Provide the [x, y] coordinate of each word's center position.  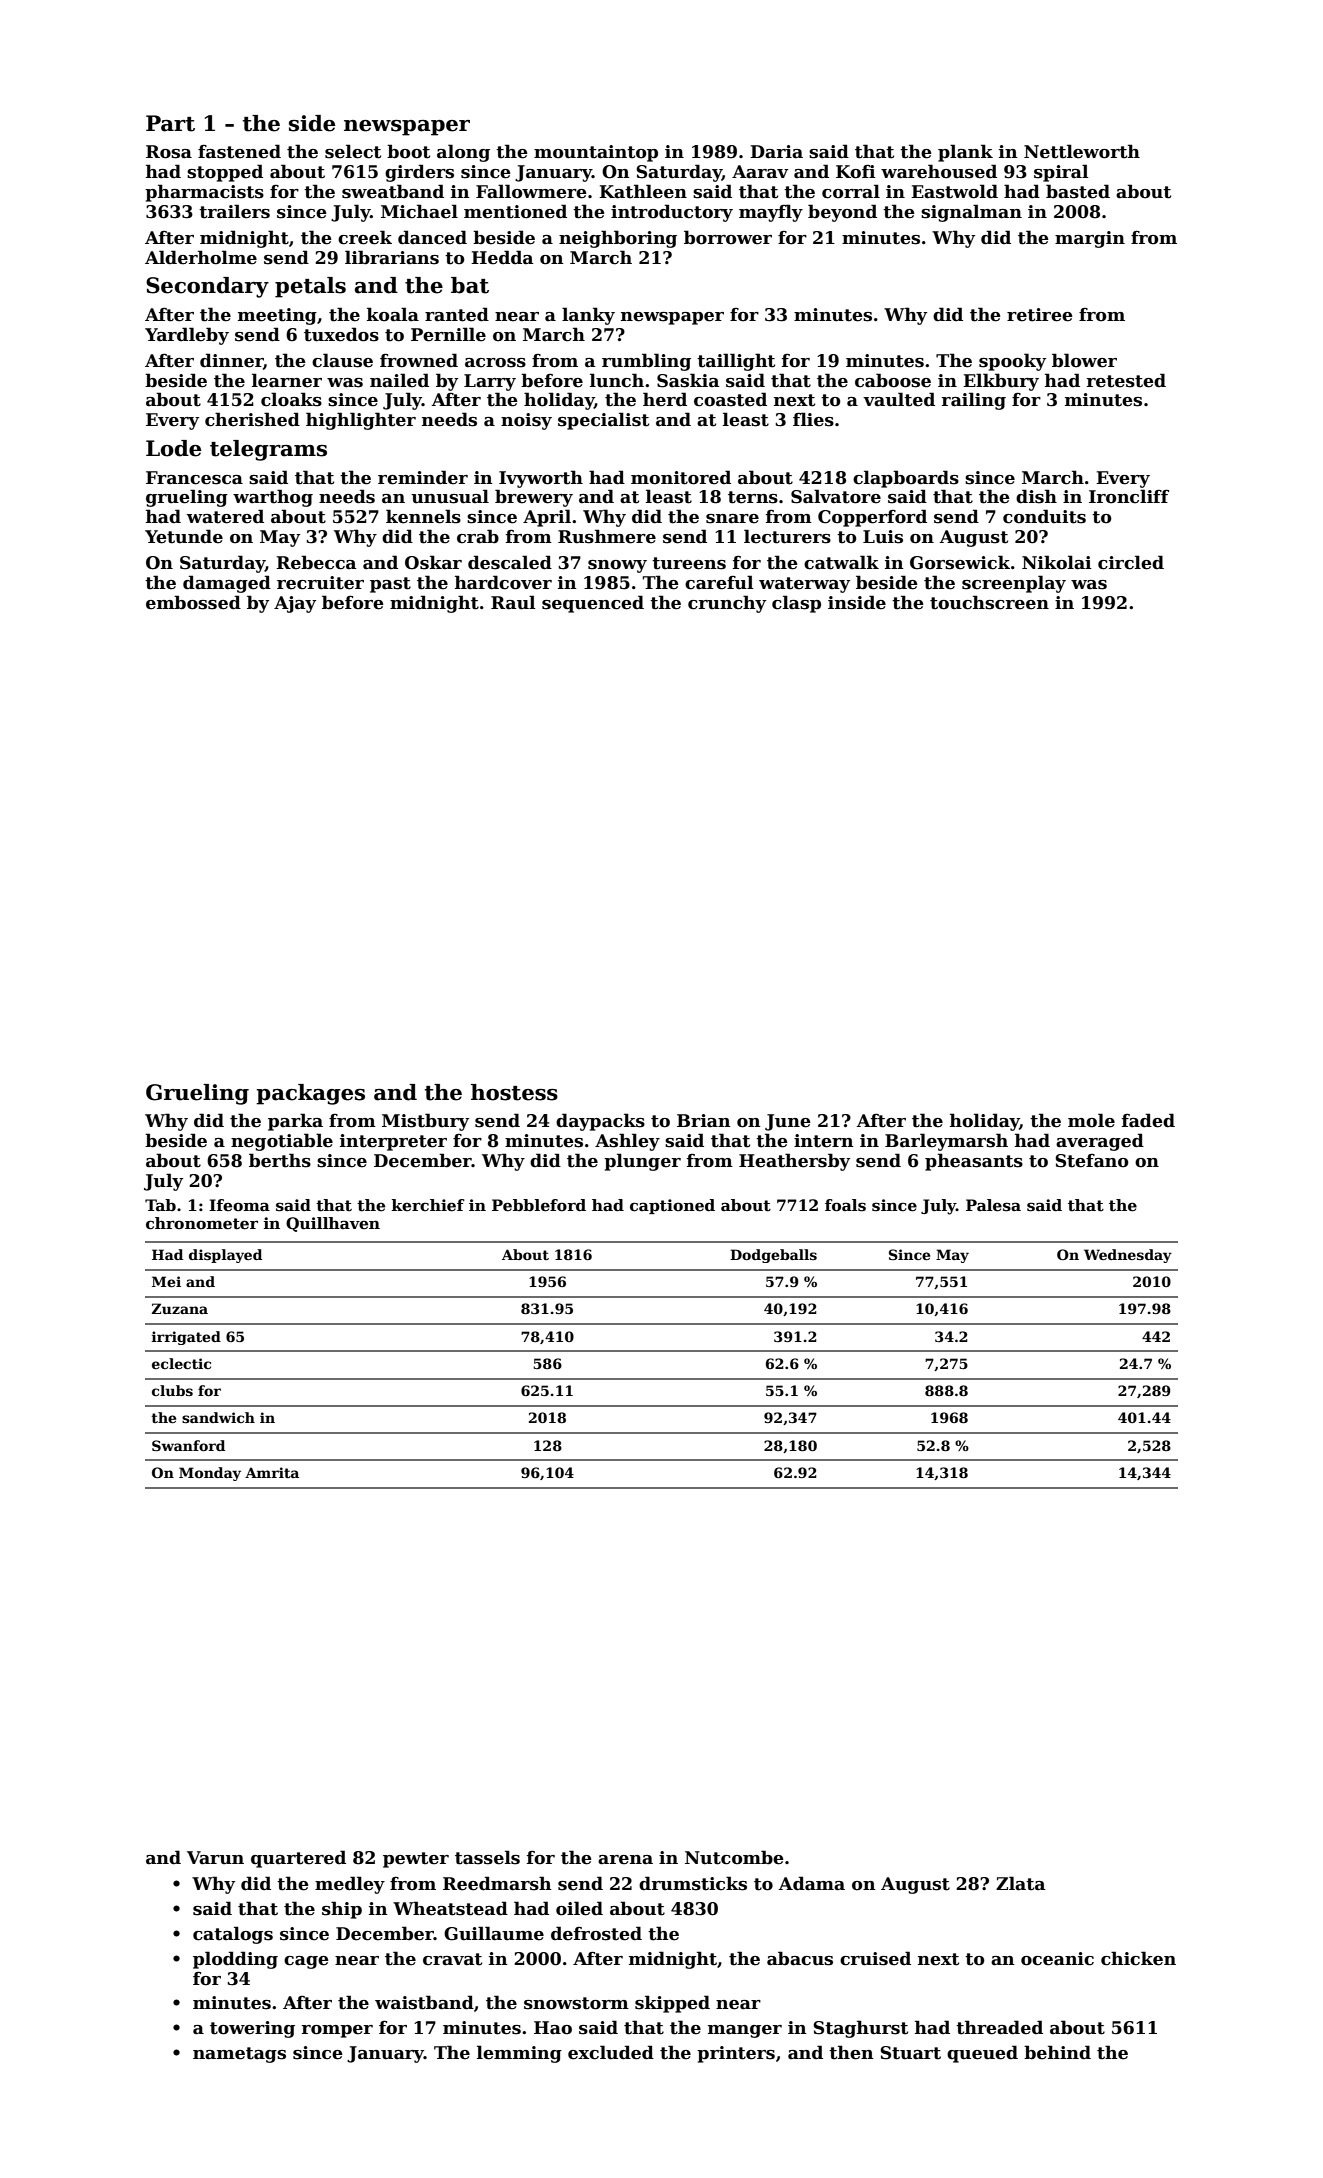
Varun [215, 1858]
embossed [193, 602]
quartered [298, 1859]
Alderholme [201, 257]
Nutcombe [734, 1857]
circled [1131, 562]
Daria [776, 152]
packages [310, 1094]
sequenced [593, 604]
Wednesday [1128, 1256]
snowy [617, 566]
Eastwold [954, 191]
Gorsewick [960, 562]
